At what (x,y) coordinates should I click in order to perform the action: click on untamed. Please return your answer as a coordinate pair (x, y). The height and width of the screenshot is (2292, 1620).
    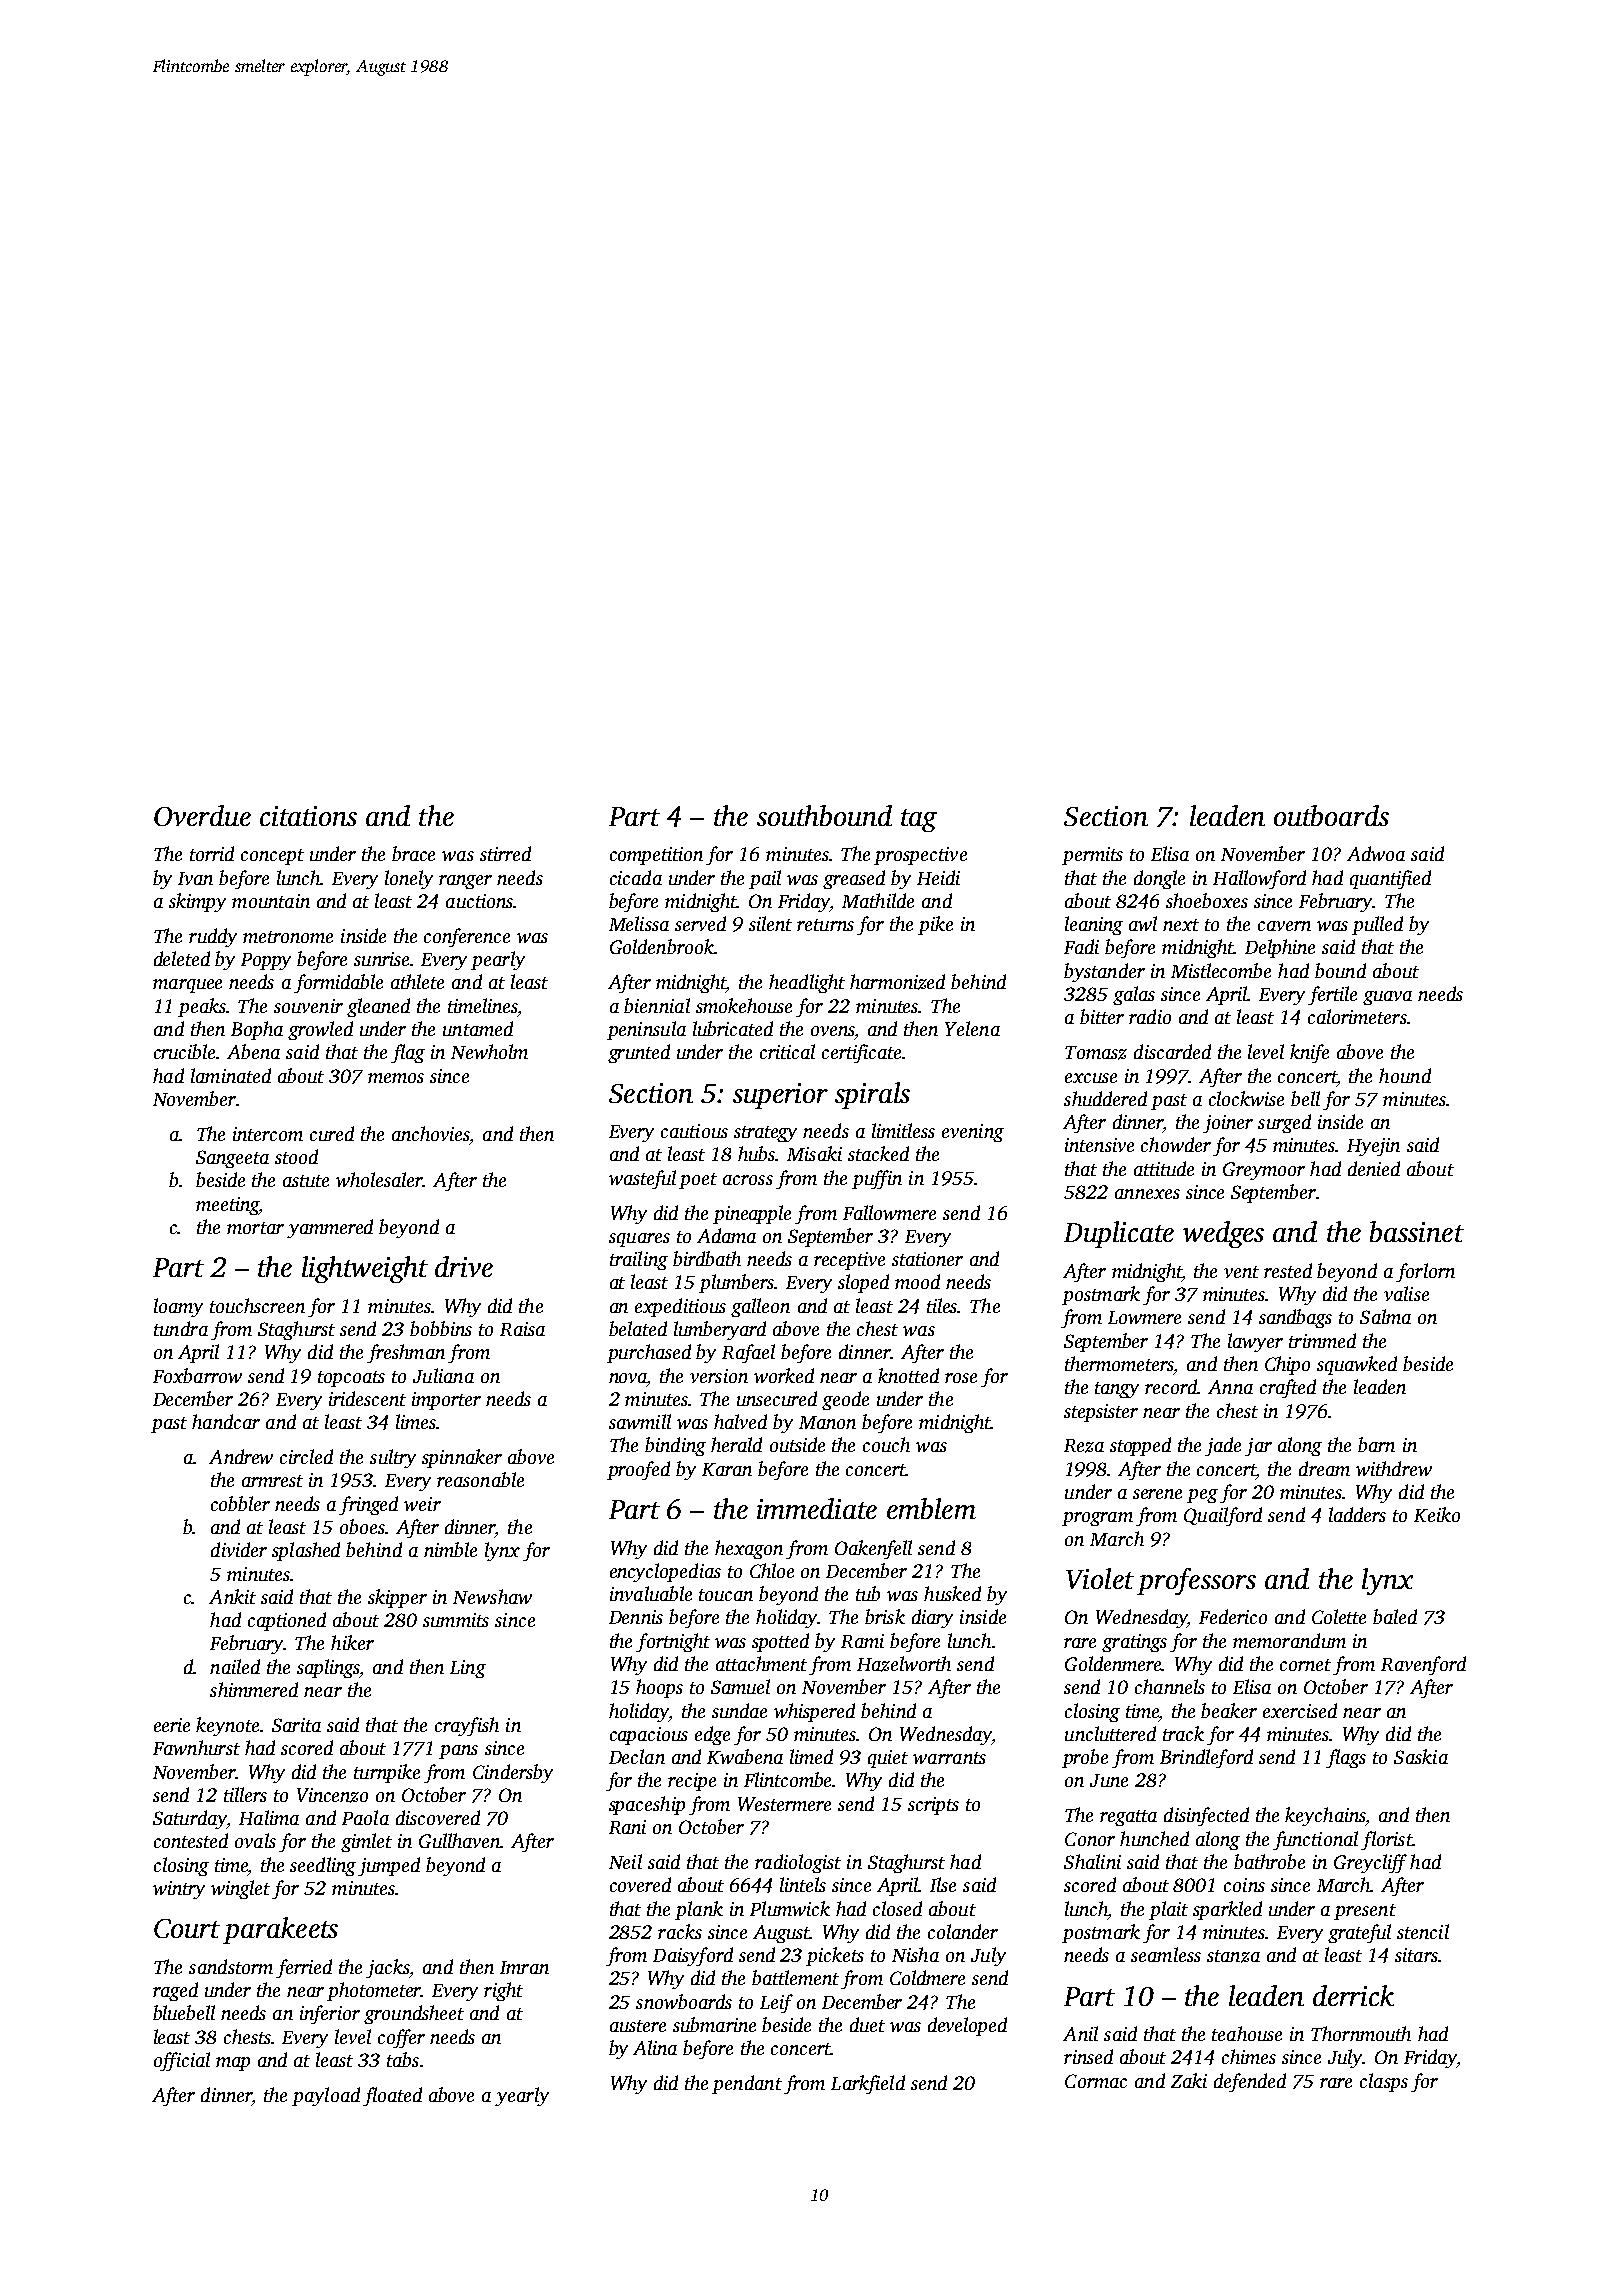
    Looking at the image, I should click on (478, 1028).
